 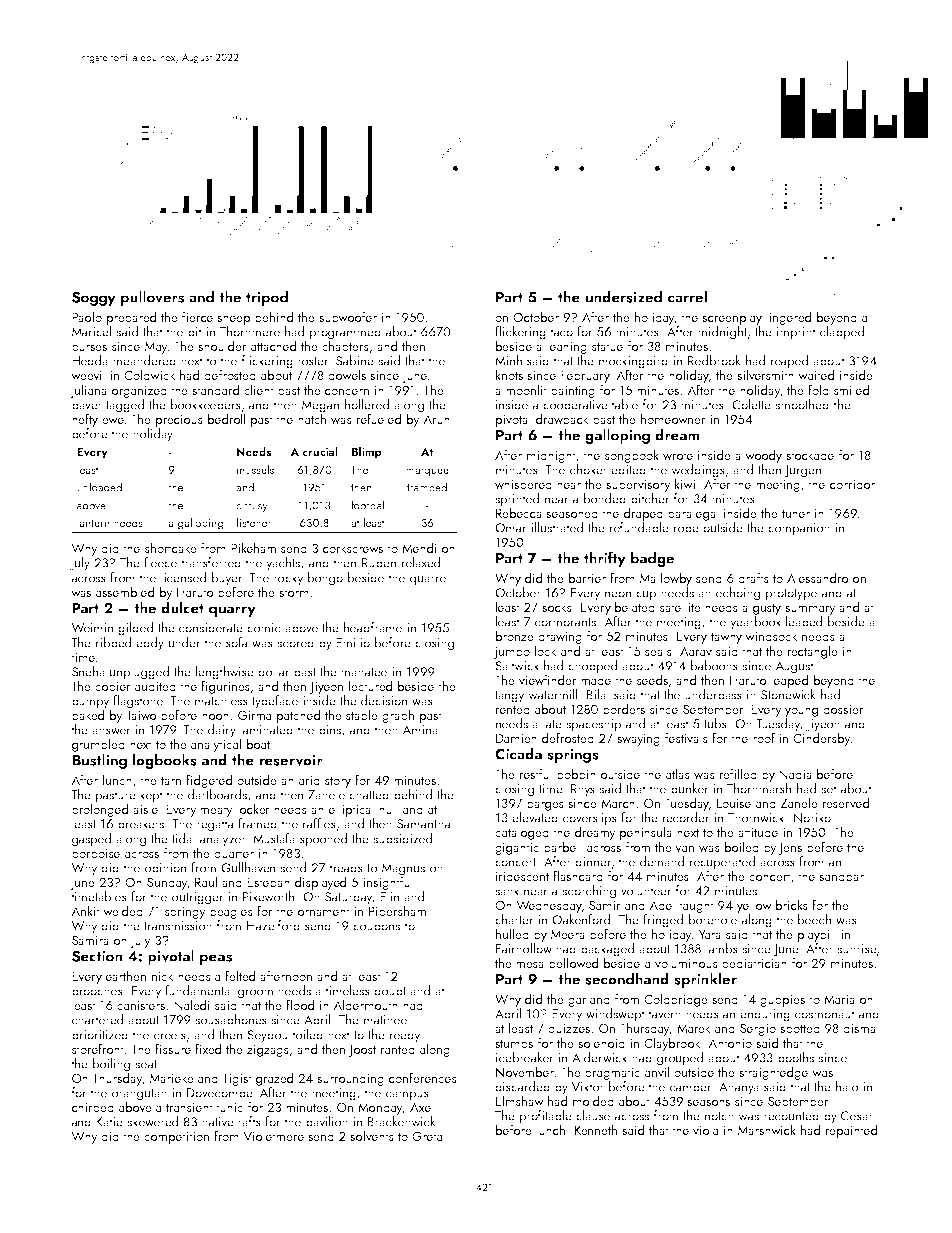 What do you see at coordinates (421, 562) in the screenshot?
I see `relaxed` at bounding box center [421, 562].
